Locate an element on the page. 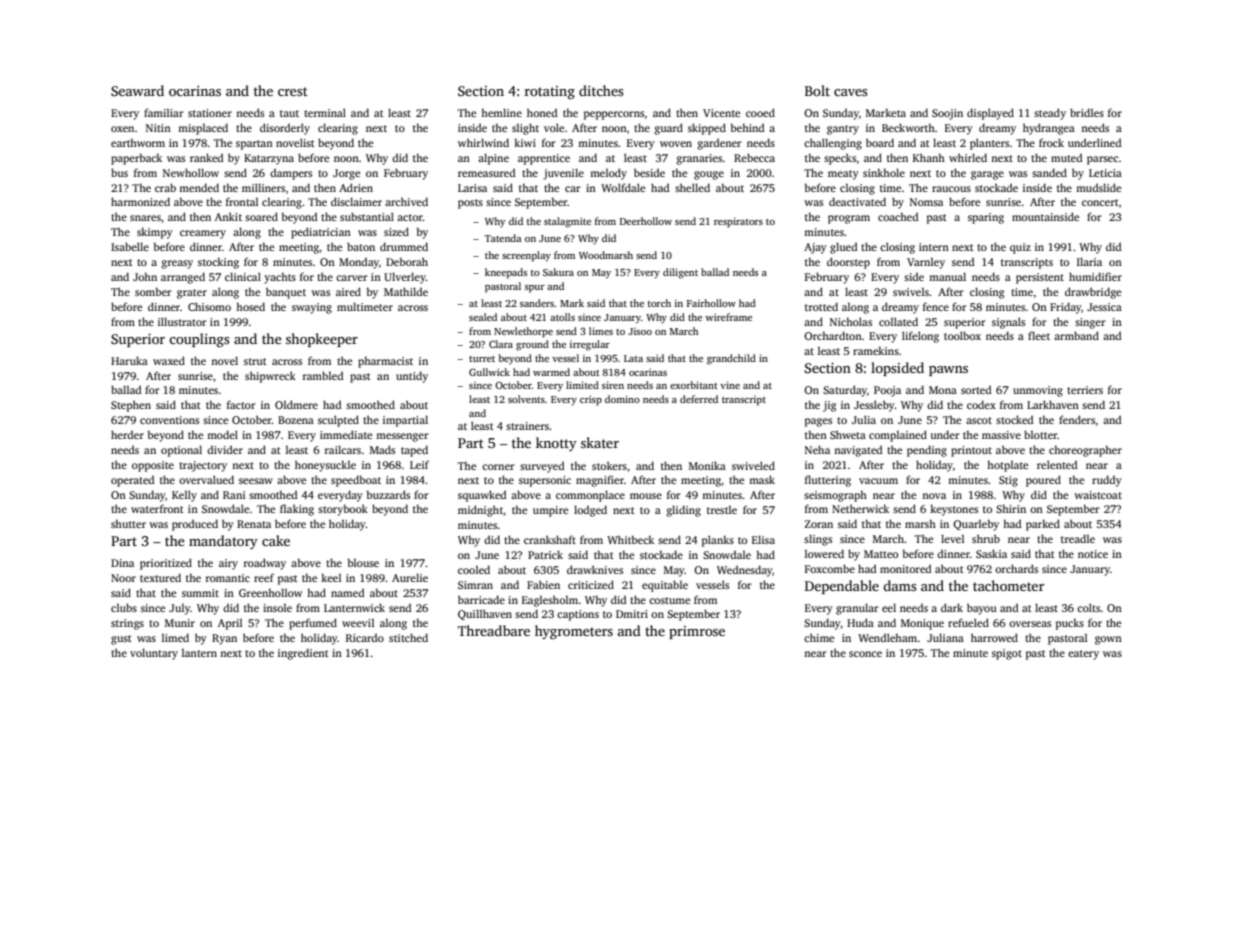  trestle is located at coordinates (722, 510).
